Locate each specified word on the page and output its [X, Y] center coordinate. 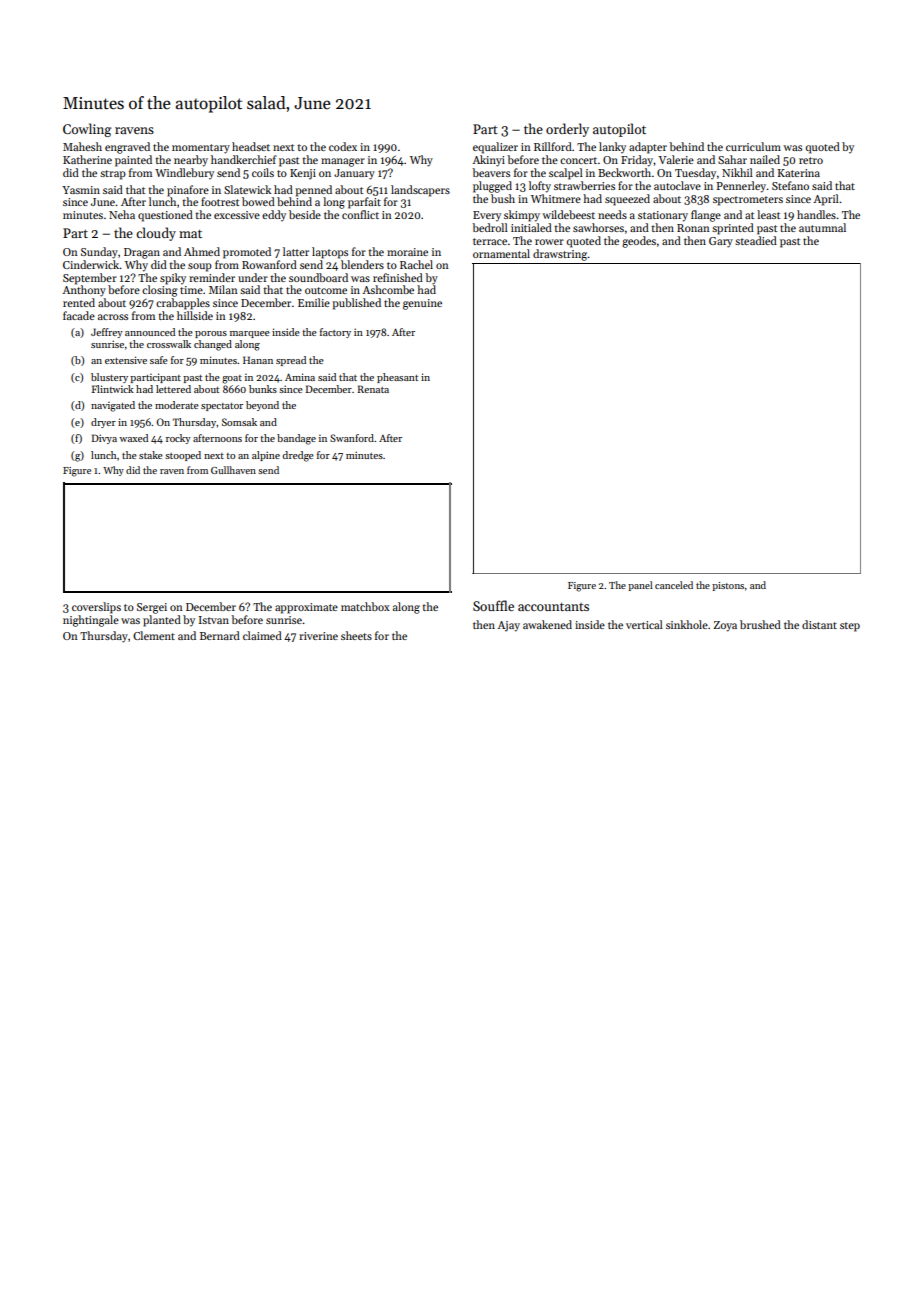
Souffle [493, 605]
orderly [567, 130]
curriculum [753, 146]
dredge [298, 456]
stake [151, 455]
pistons [728, 586]
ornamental [501, 253]
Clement [154, 635]
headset [251, 146]
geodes [639, 242]
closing [160, 291]
